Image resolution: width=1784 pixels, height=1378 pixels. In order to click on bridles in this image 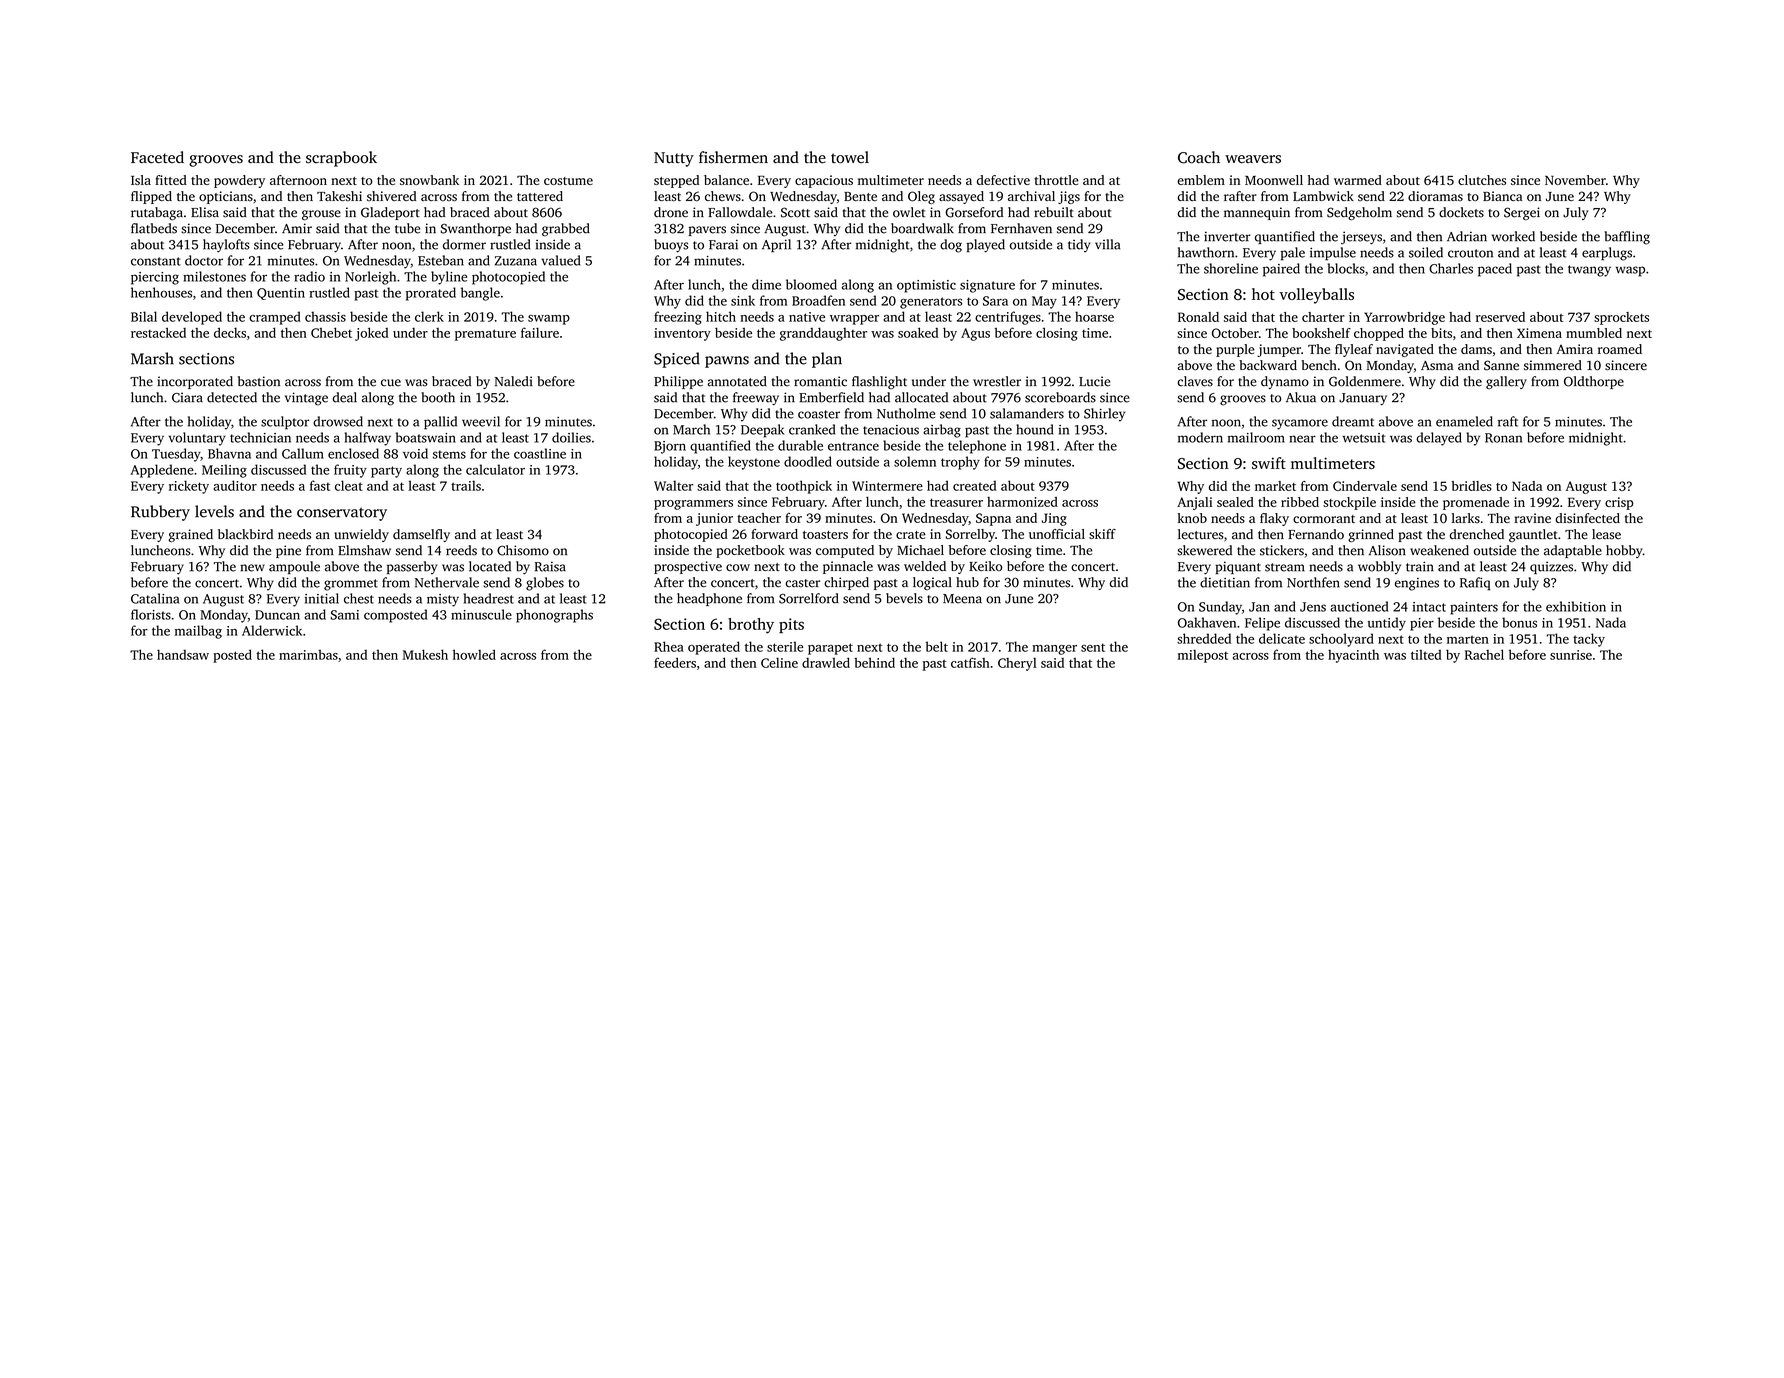, I will do `click(1472, 486)`.
